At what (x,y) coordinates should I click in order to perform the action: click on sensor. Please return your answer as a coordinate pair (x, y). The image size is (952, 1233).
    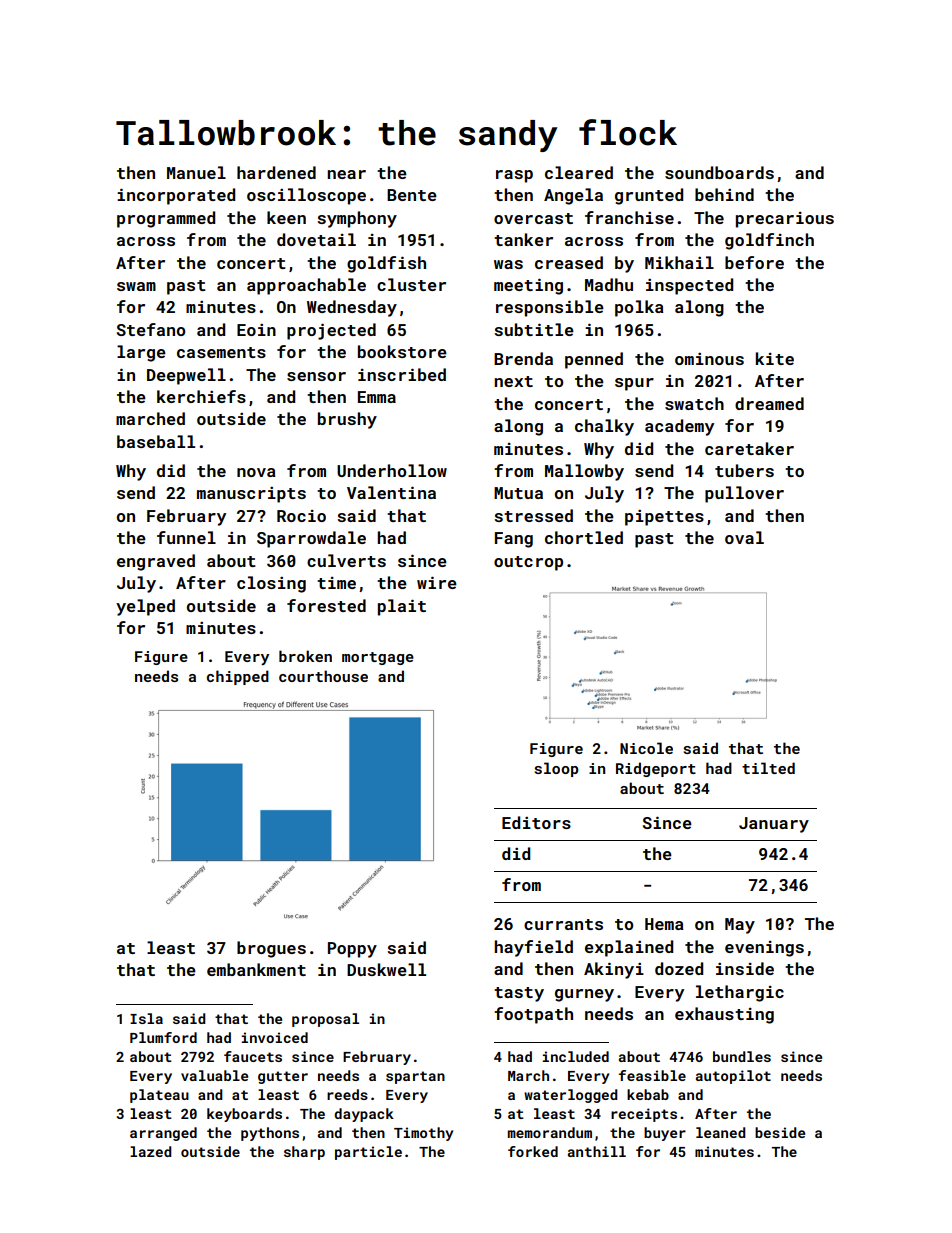
    Looking at the image, I should click on (316, 376).
